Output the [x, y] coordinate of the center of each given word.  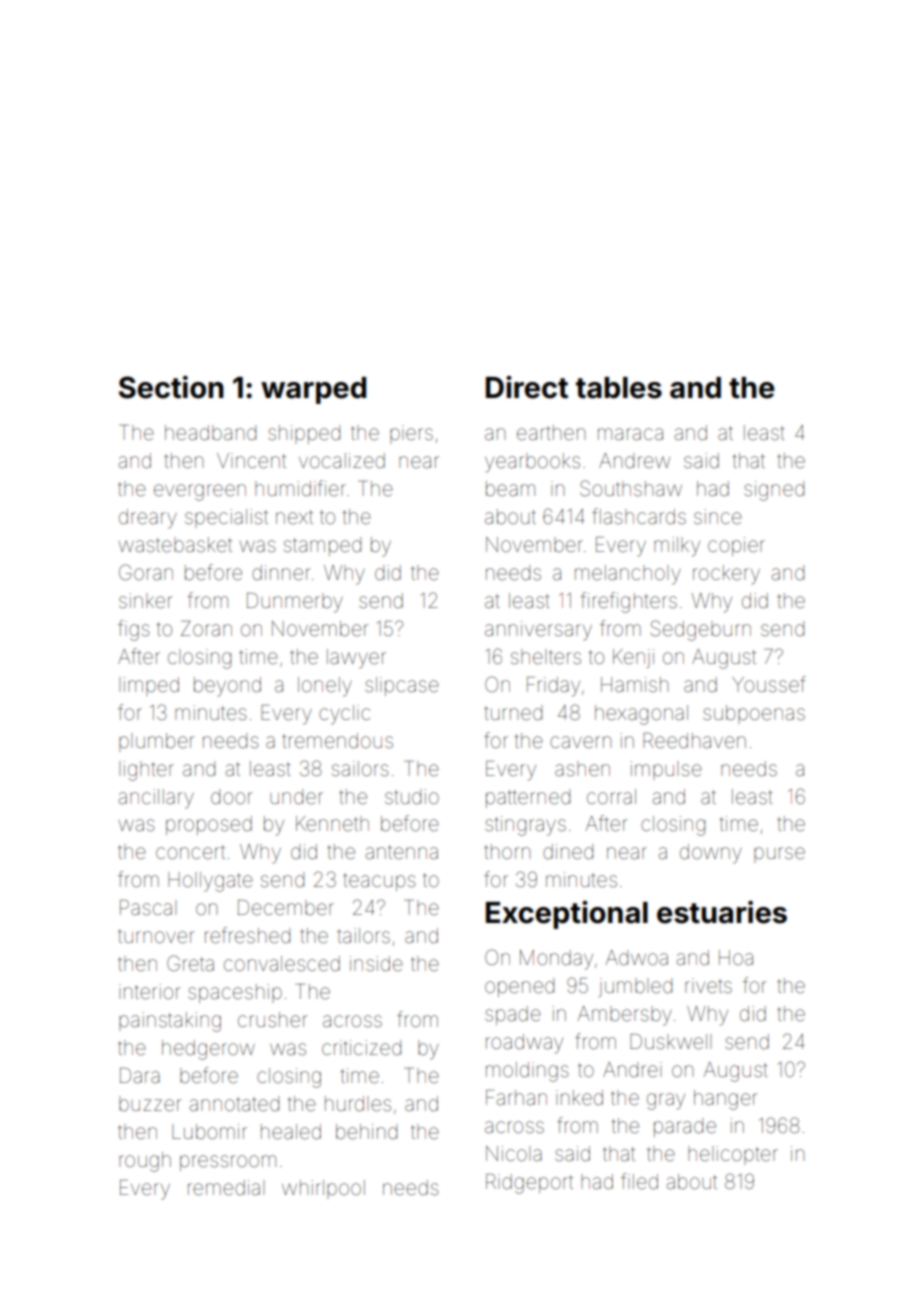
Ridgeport [529, 1184]
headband [210, 433]
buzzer [150, 1104]
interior [150, 992]
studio [412, 796]
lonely [325, 687]
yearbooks [532, 463]
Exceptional [567, 915]
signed [774, 491]
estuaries [722, 912]
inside [376, 963]
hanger [726, 1100]
